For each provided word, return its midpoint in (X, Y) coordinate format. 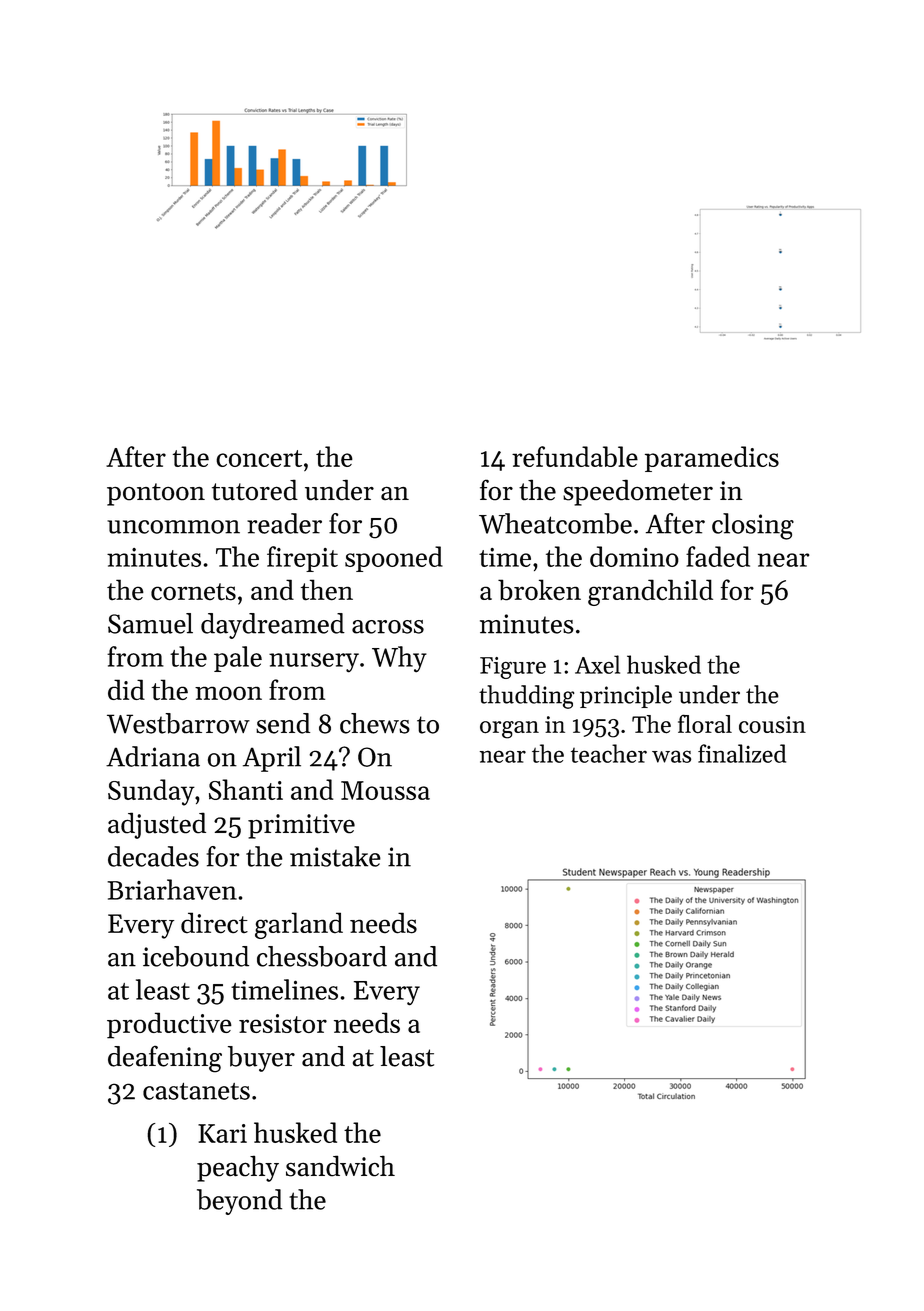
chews (375, 723)
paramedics (712, 459)
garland (299, 925)
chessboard (322, 956)
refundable (575, 456)
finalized (742, 753)
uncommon (173, 527)
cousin (772, 724)
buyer (261, 1059)
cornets (193, 592)
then (327, 589)
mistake (335, 856)
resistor (283, 1023)
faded (718, 556)
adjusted (157, 825)
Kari (222, 1133)
